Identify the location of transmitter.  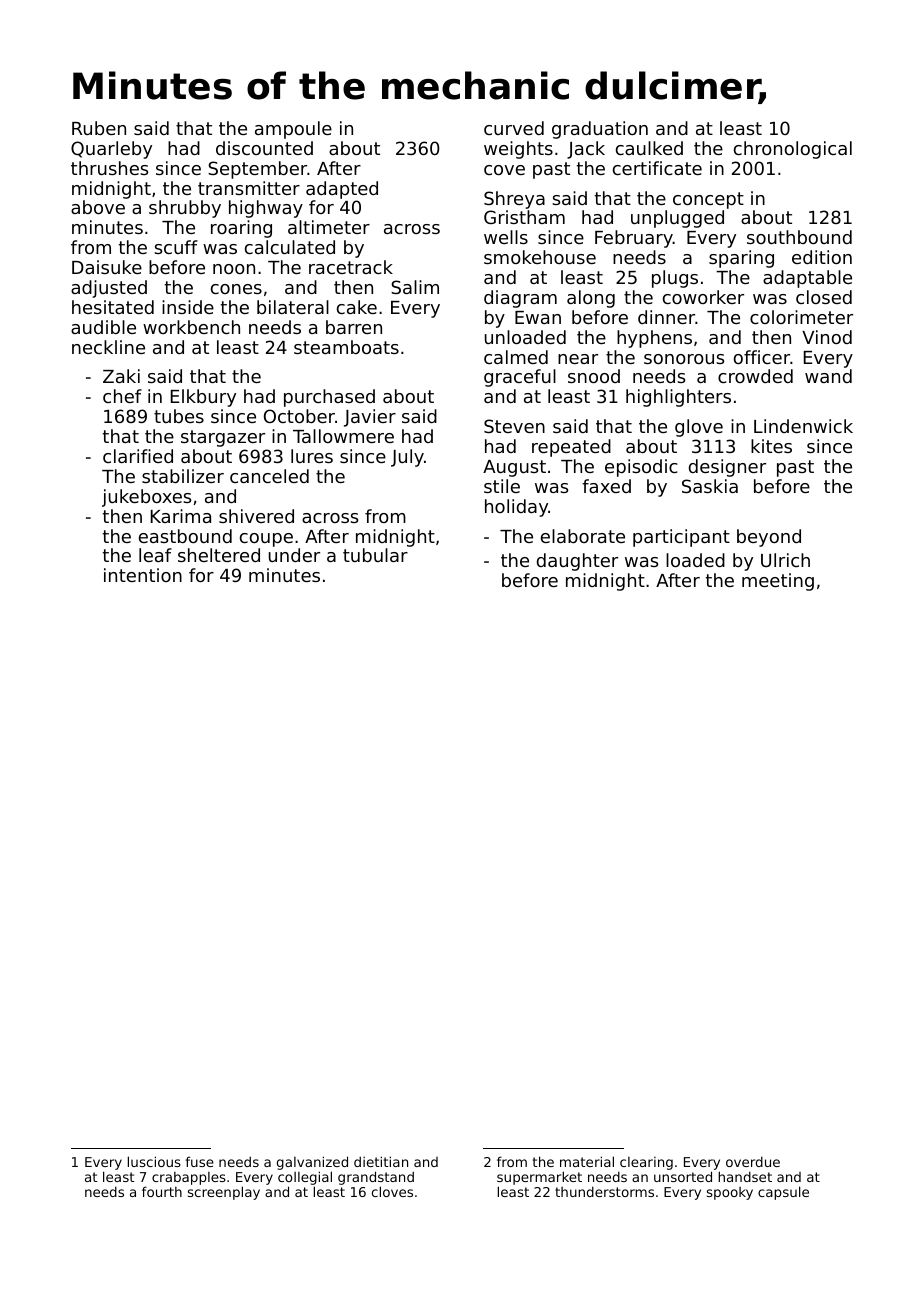
(249, 188).
